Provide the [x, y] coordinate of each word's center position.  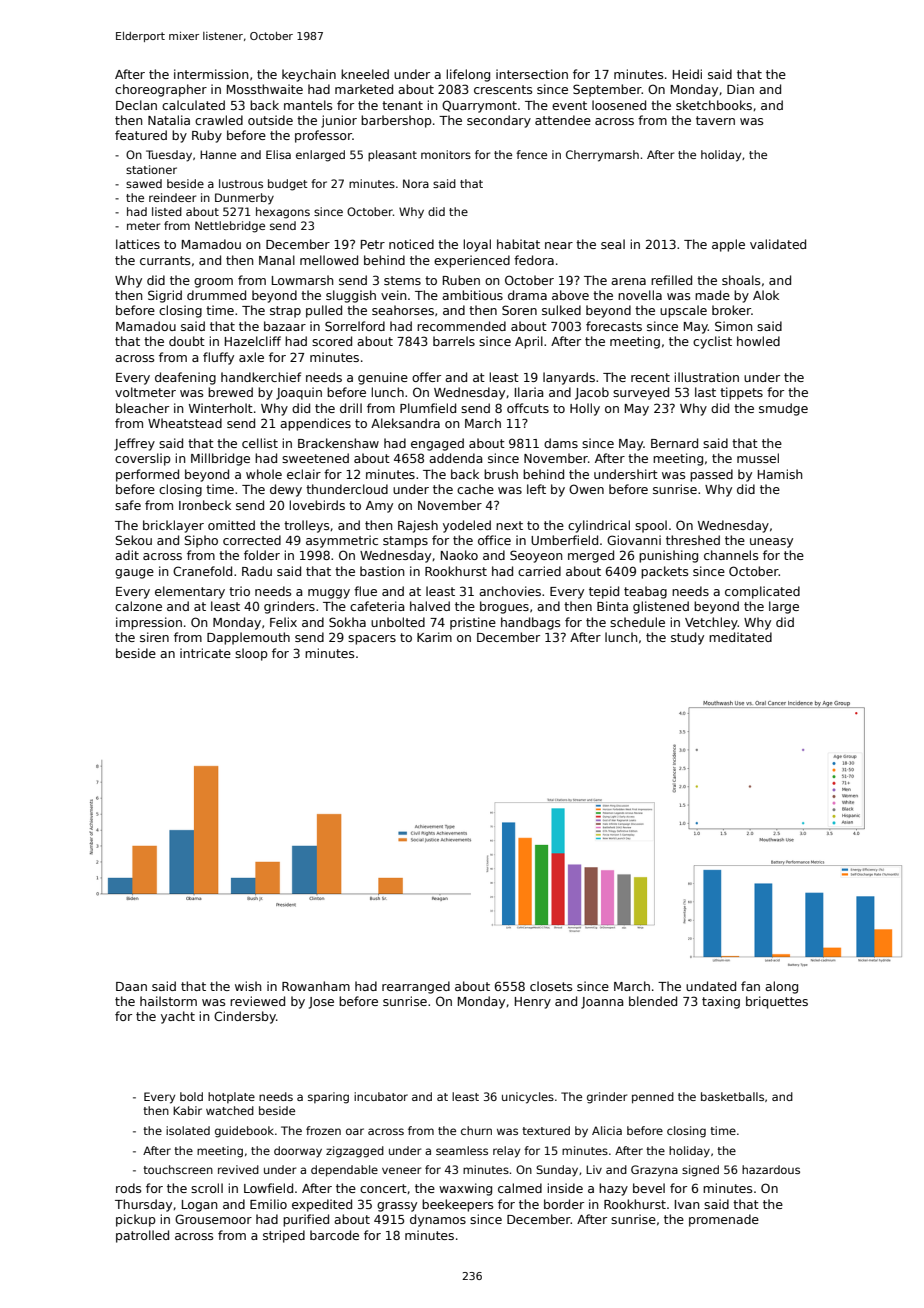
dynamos [438, 1220]
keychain [309, 75]
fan [750, 986]
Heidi [687, 74]
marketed [364, 89]
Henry [533, 1003]
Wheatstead [185, 423]
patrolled [142, 1236]
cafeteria [377, 606]
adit [127, 555]
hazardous [771, 1169]
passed [711, 475]
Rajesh [418, 526]
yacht [178, 1017]
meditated [740, 637]
